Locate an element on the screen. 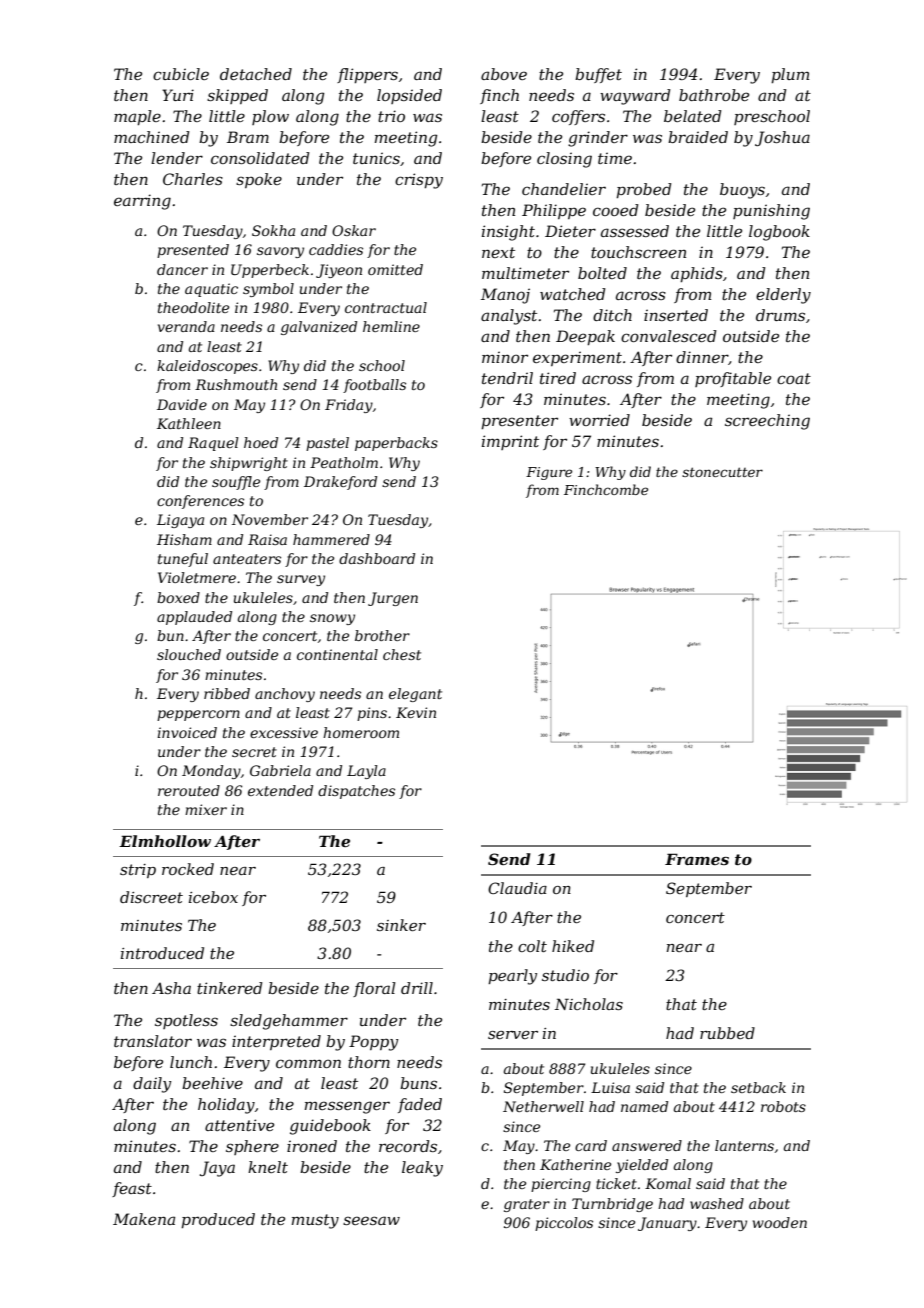 Image resolution: width=924 pixels, height=1308 pixels. invoiced is located at coordinates (187, 732).
